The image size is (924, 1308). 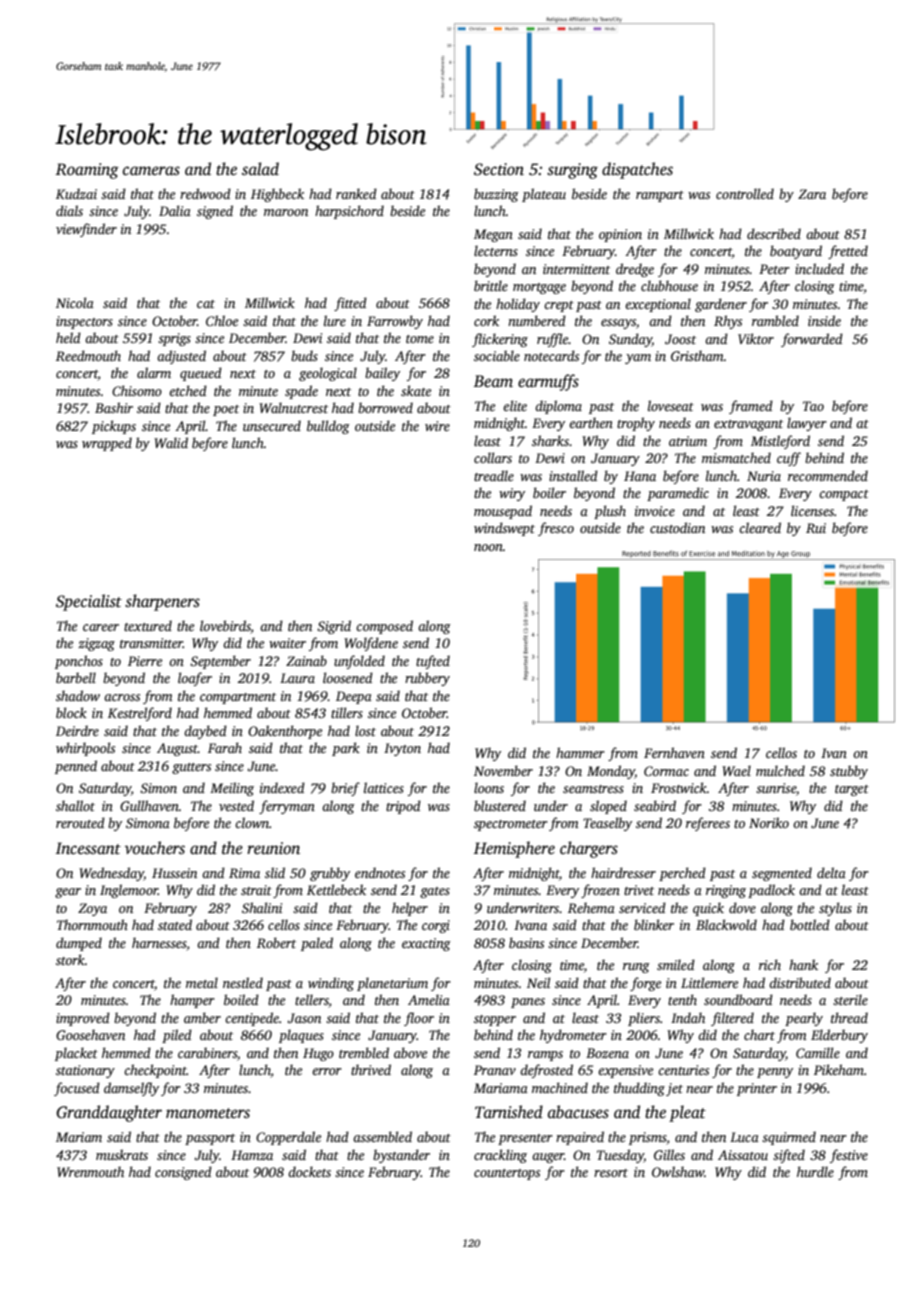 I want to click on dispatches, so click(x=637, y=170).
